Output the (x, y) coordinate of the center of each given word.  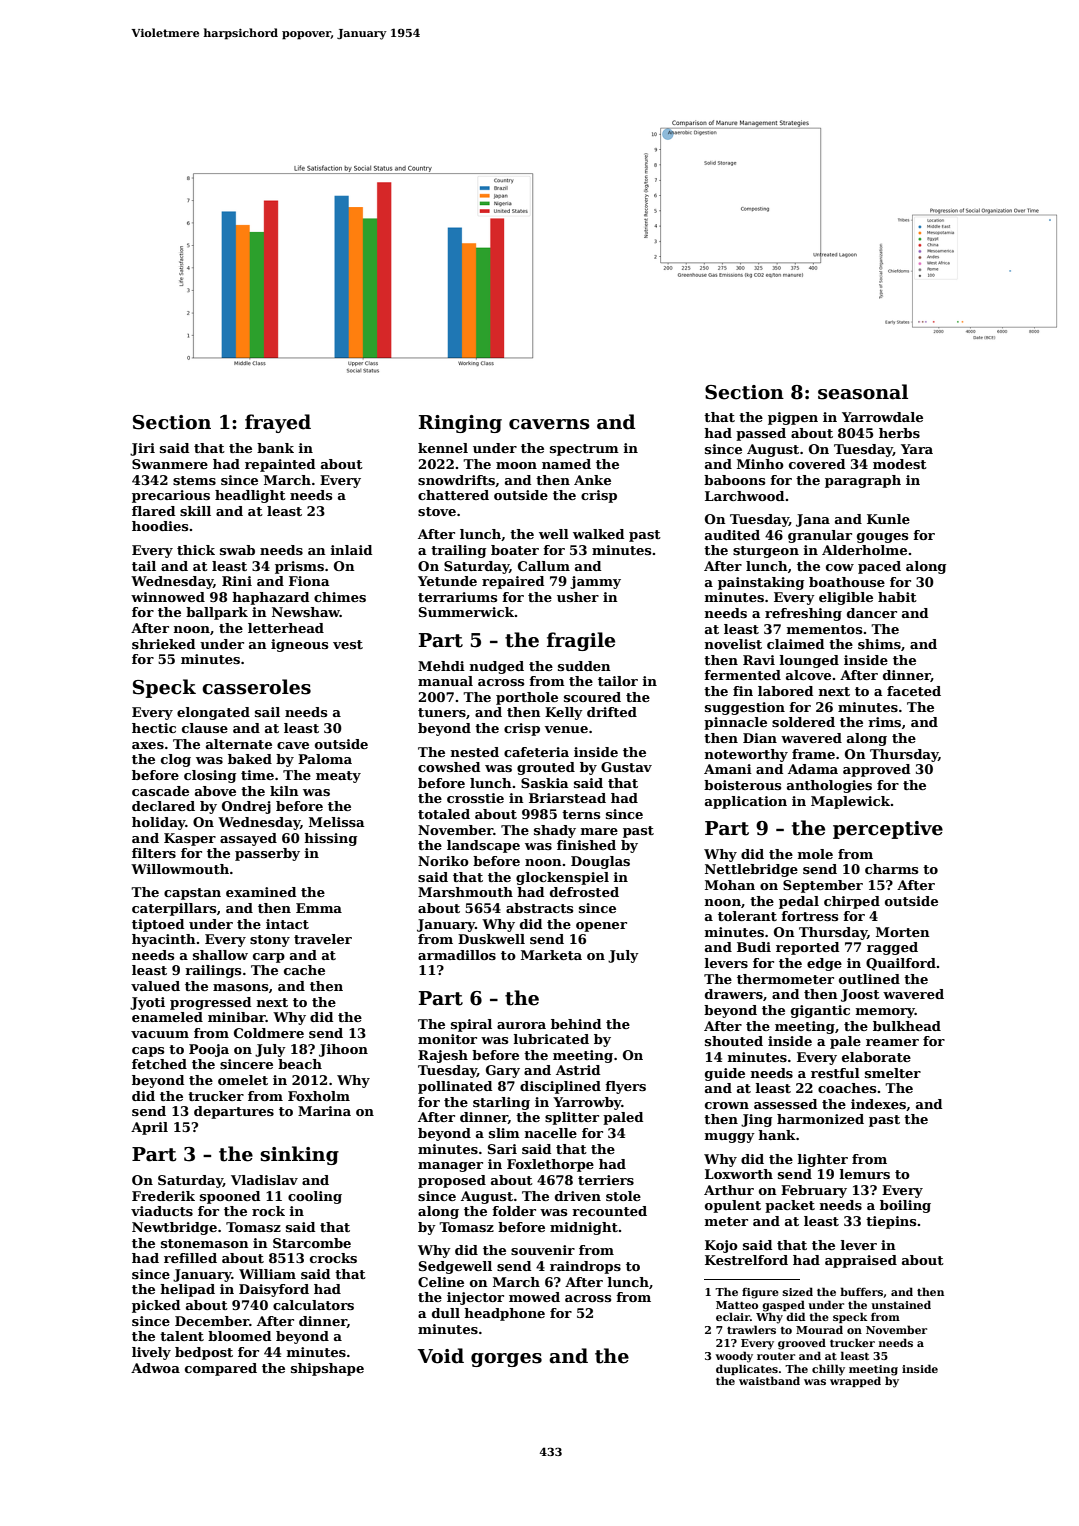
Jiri (142, 449)
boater (515, 550)
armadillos (457, 955)
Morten (903, 932)
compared (221, 1369)
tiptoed (158, 925)
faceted (914, 691)
